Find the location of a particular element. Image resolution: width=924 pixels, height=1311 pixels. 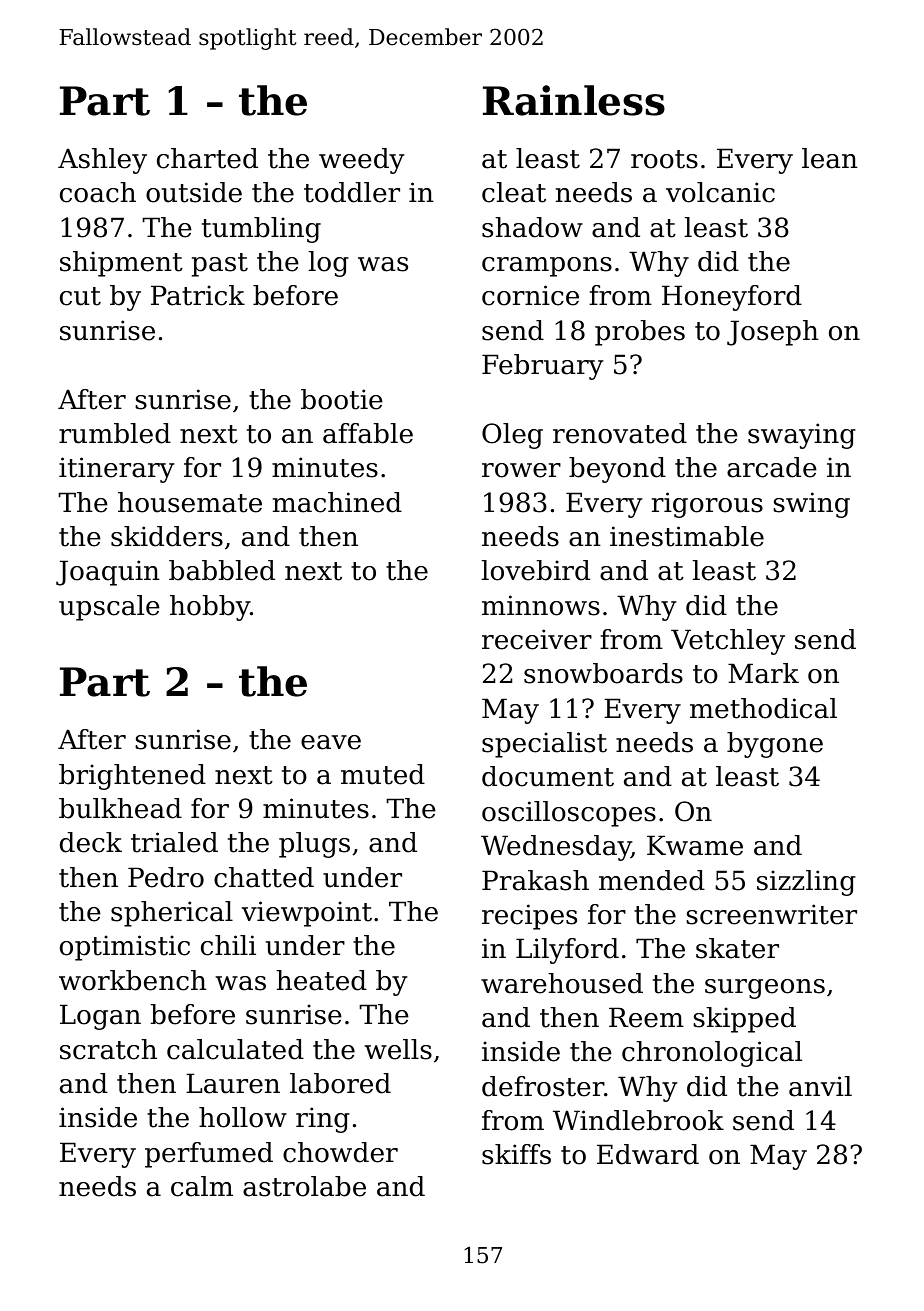

Joseph is located at coordinates (773, 333).
